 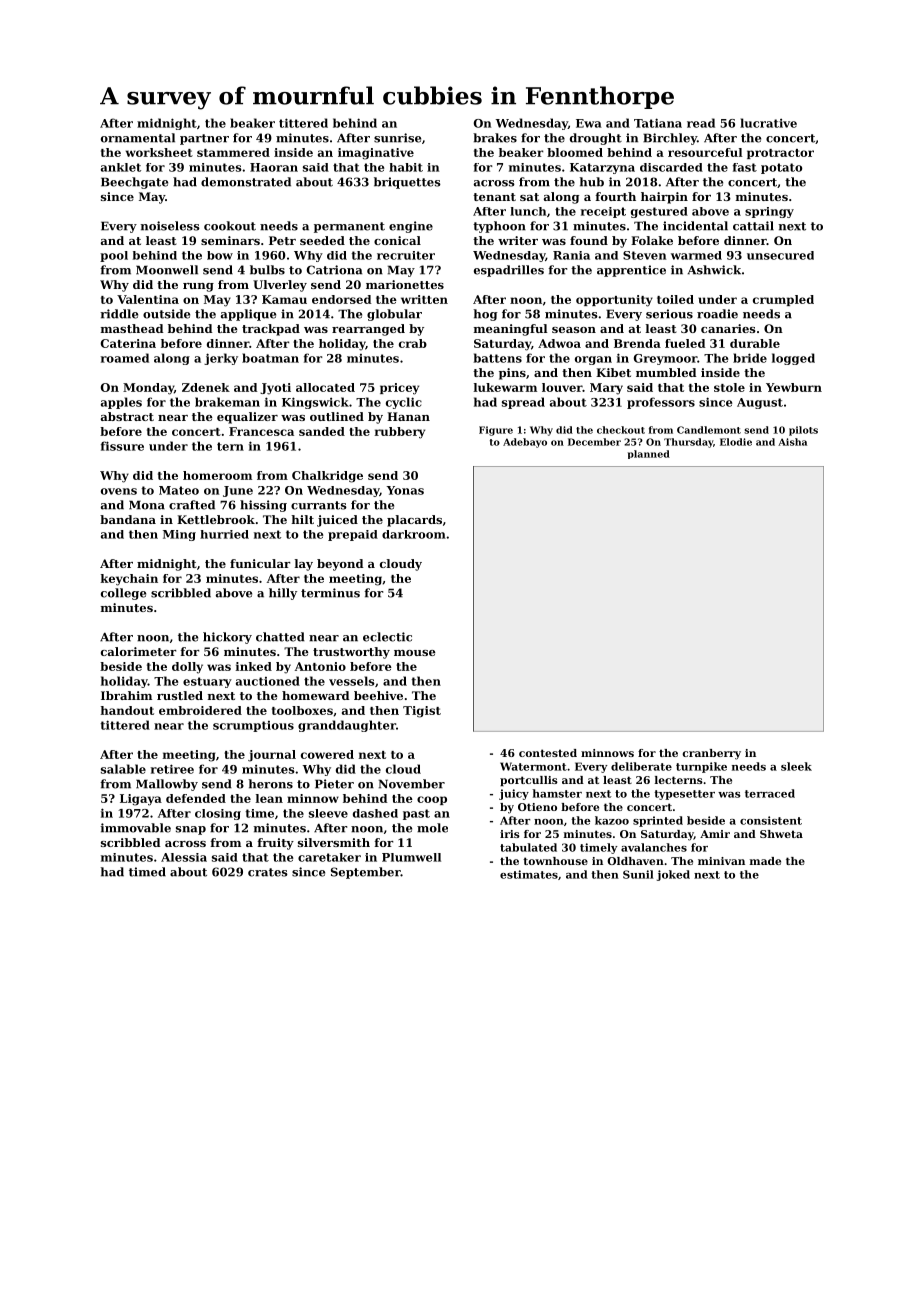 I want to click on mouse, so click(x=415, y=653).
